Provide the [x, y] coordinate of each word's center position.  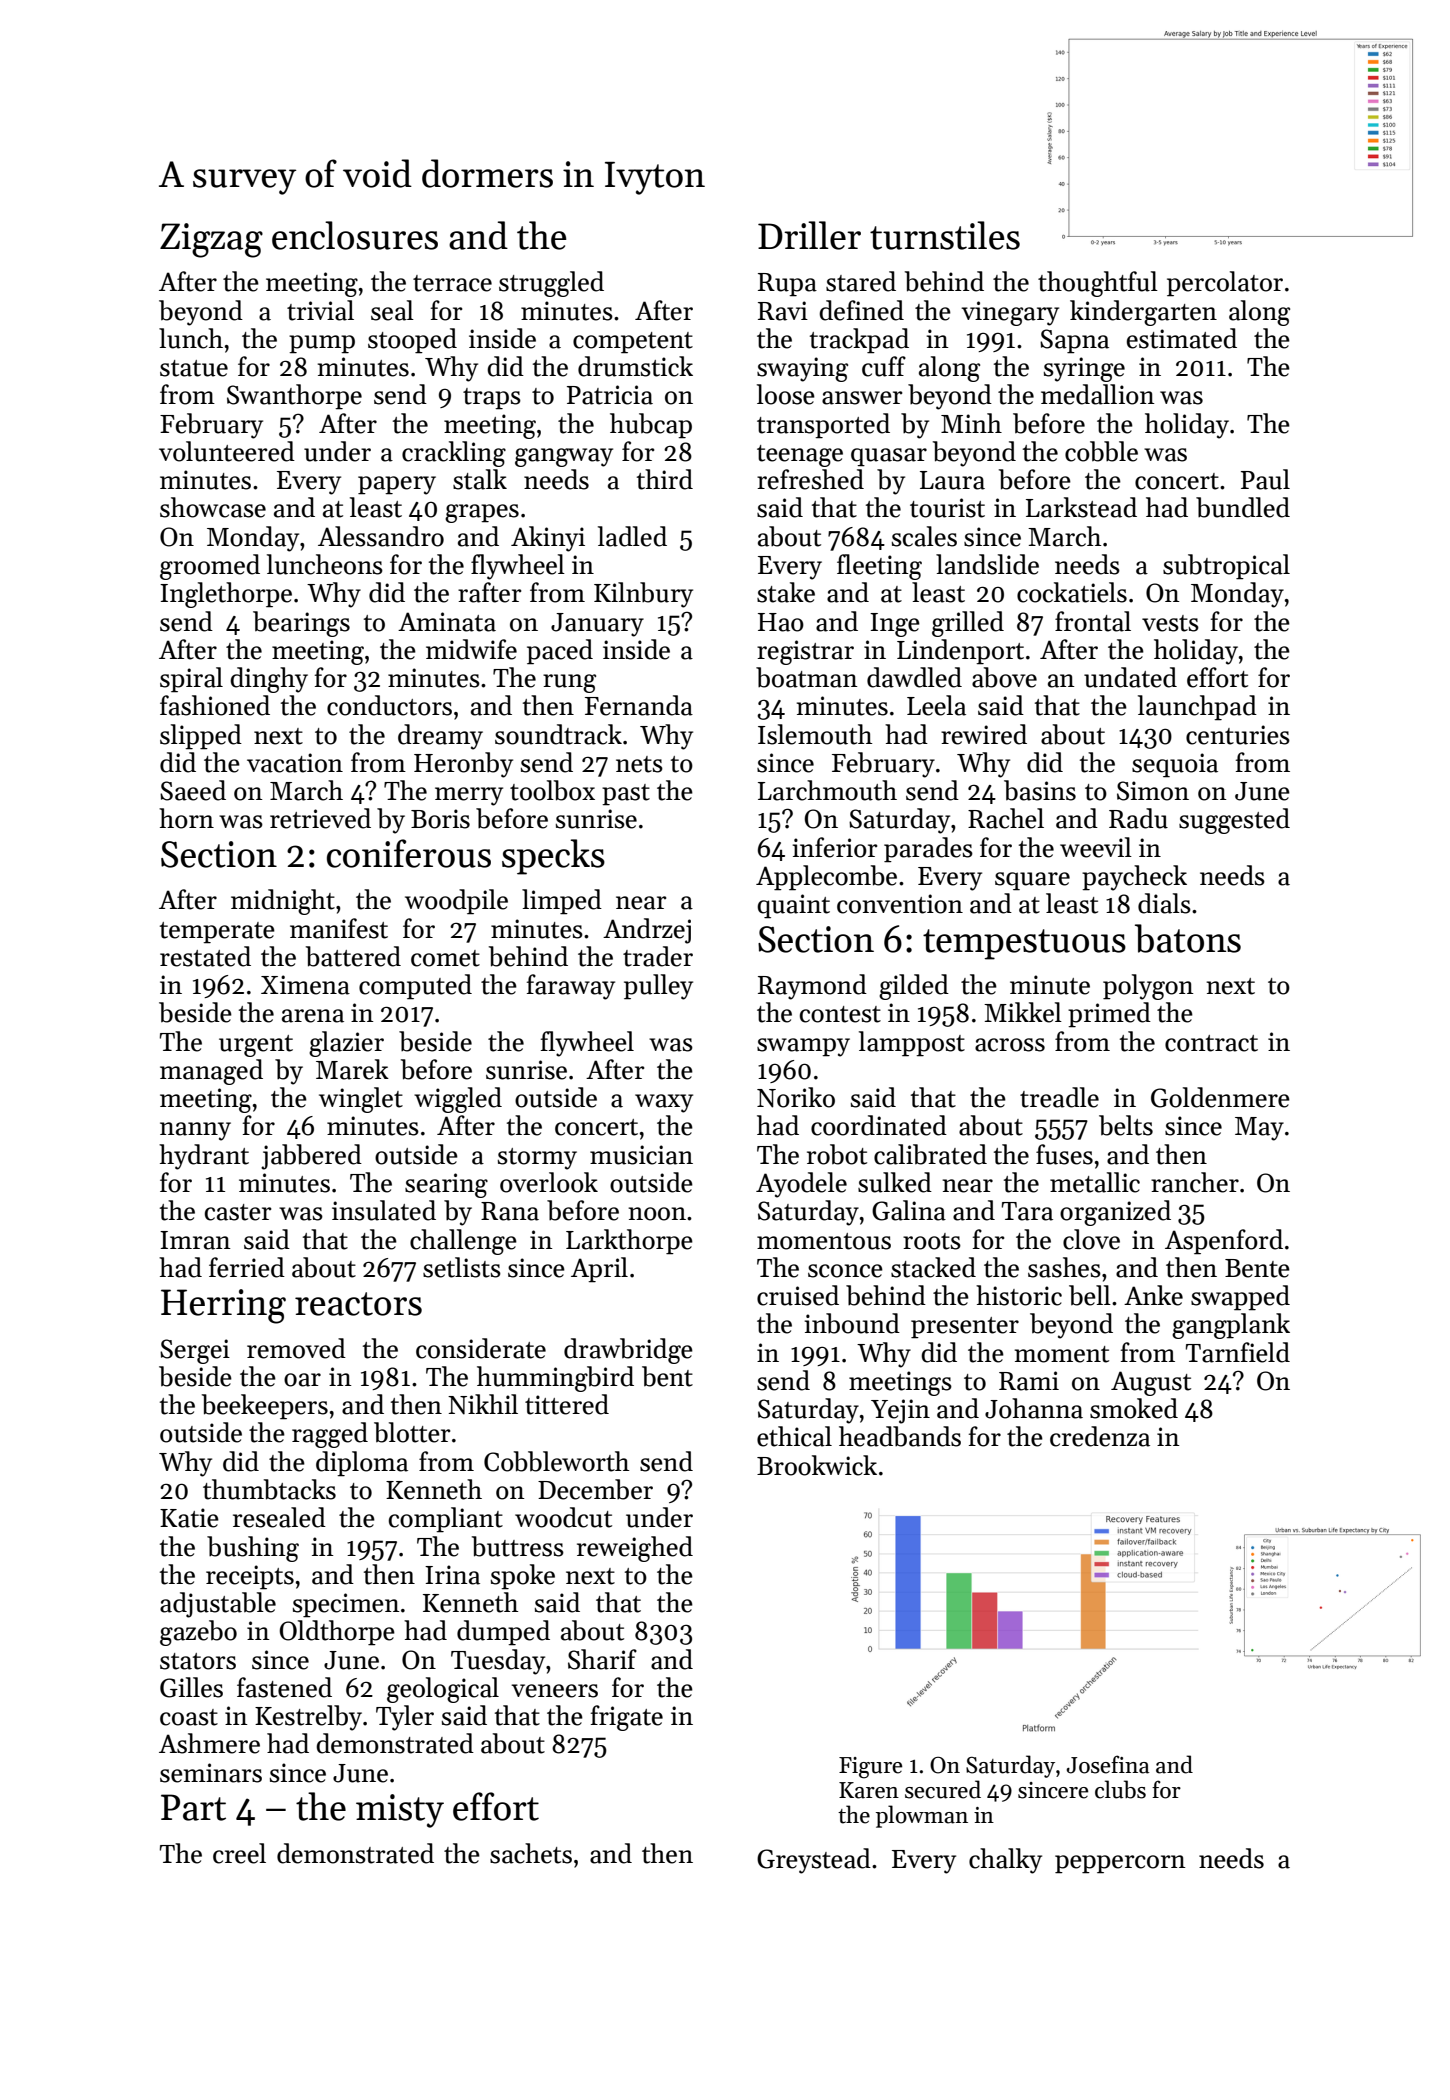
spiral [191, 680]
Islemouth [815, 734]
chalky [1005, 1861]
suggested [1234, 821]
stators [198, 1661]
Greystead [814, 1861]
